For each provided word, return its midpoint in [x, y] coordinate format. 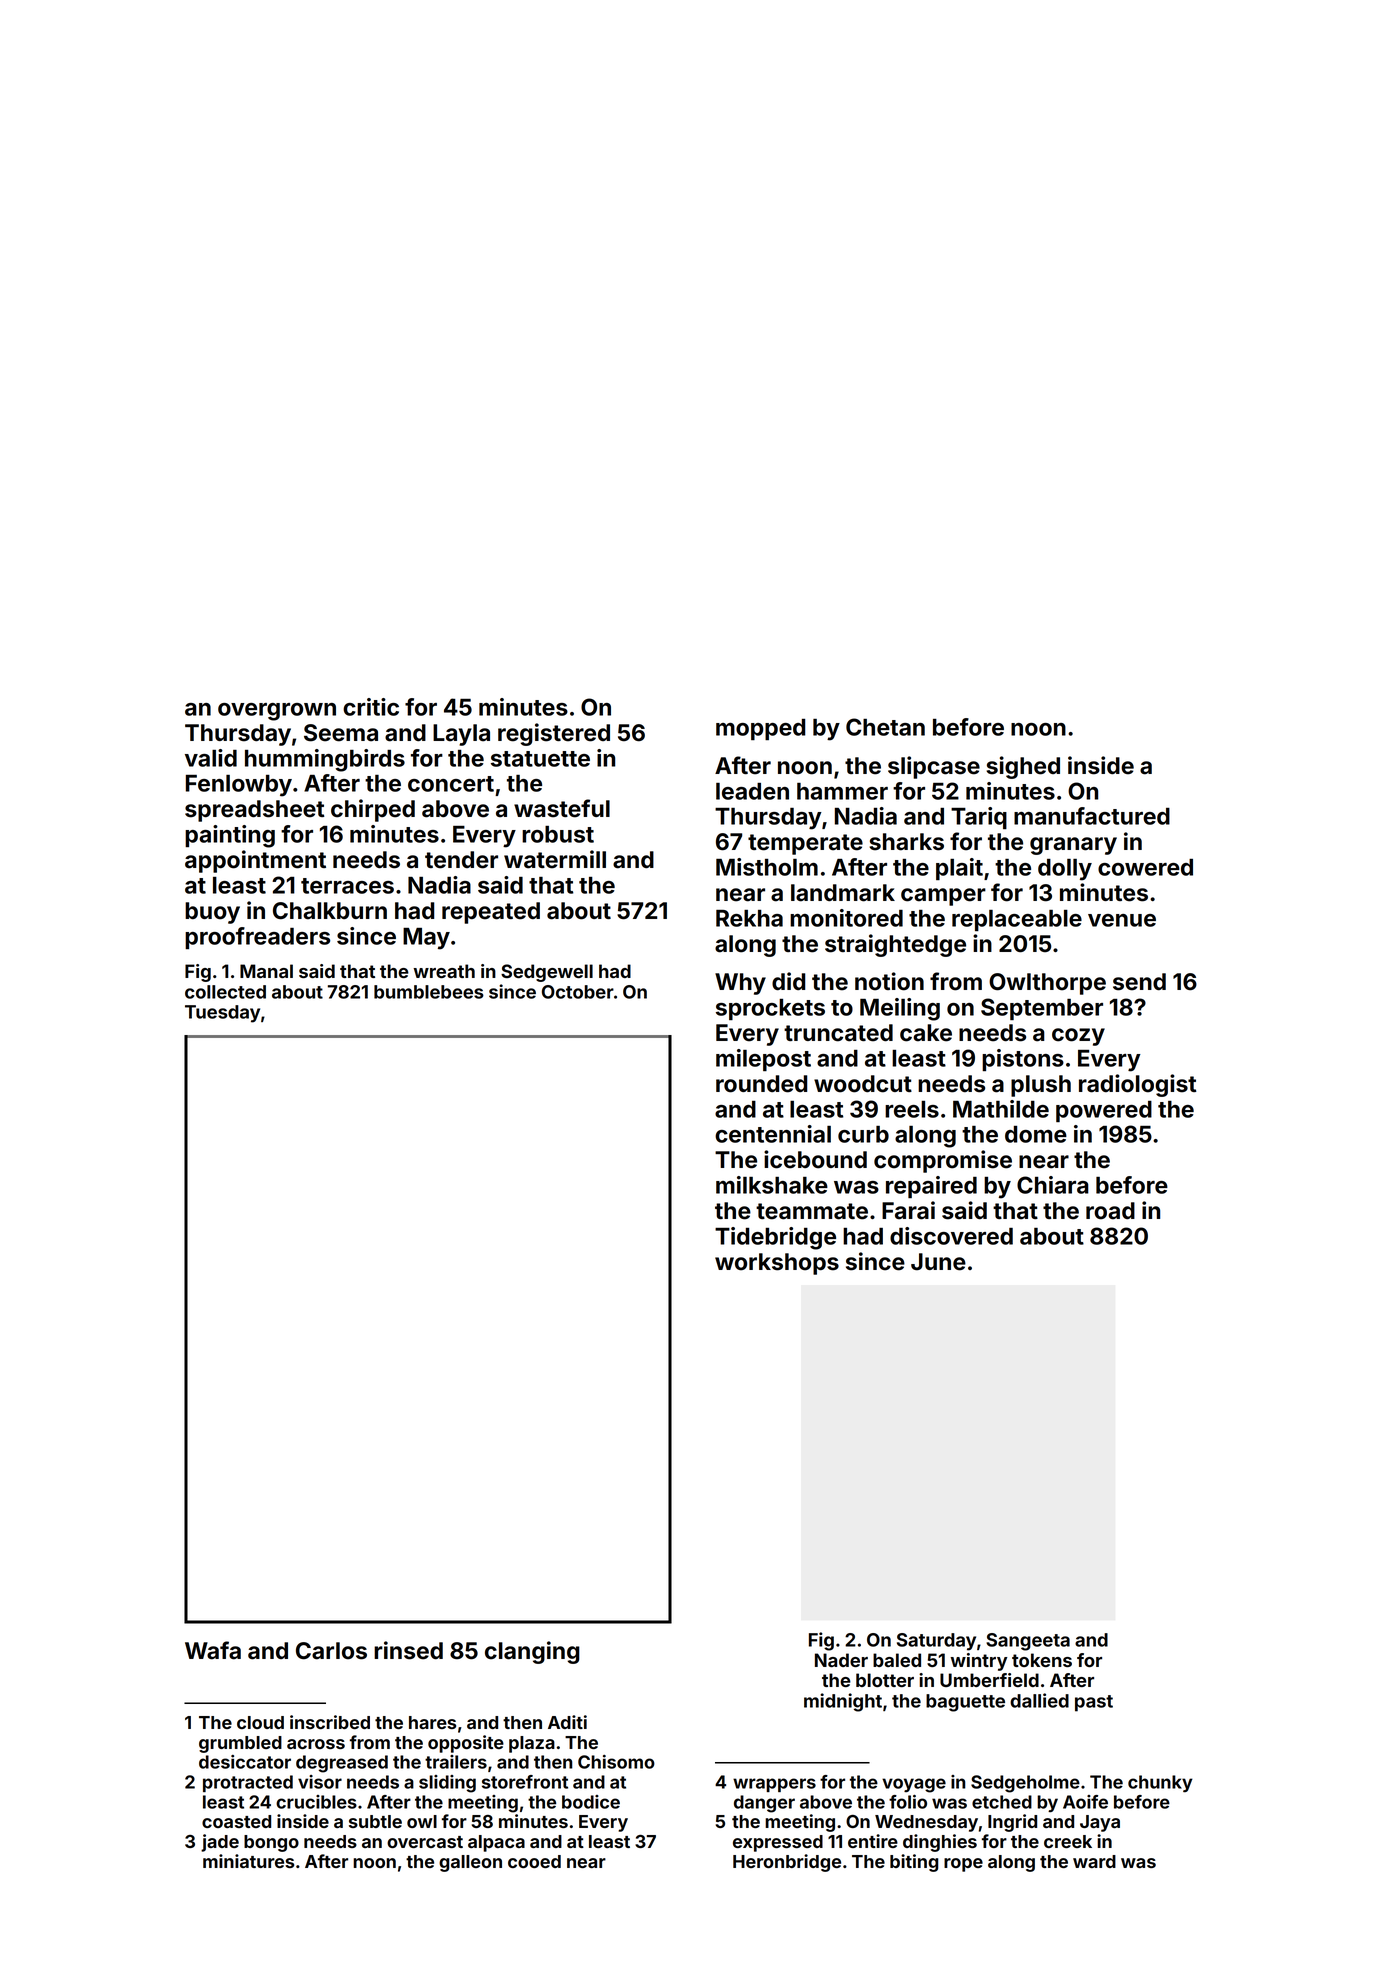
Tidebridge [775, 1238]
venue [1122, 920]
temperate [805, 844]
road [1110, 1211]
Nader [841, 1660]
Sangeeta [1028, 1642]
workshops [777, 1264]
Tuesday [222, 1014]
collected [225, 992]
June [938, 1262]
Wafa [213, 1650]
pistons [1023, 1060]
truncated [838, 1033]
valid [211, 758]
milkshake [772, 1185]
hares [432, 1722]
